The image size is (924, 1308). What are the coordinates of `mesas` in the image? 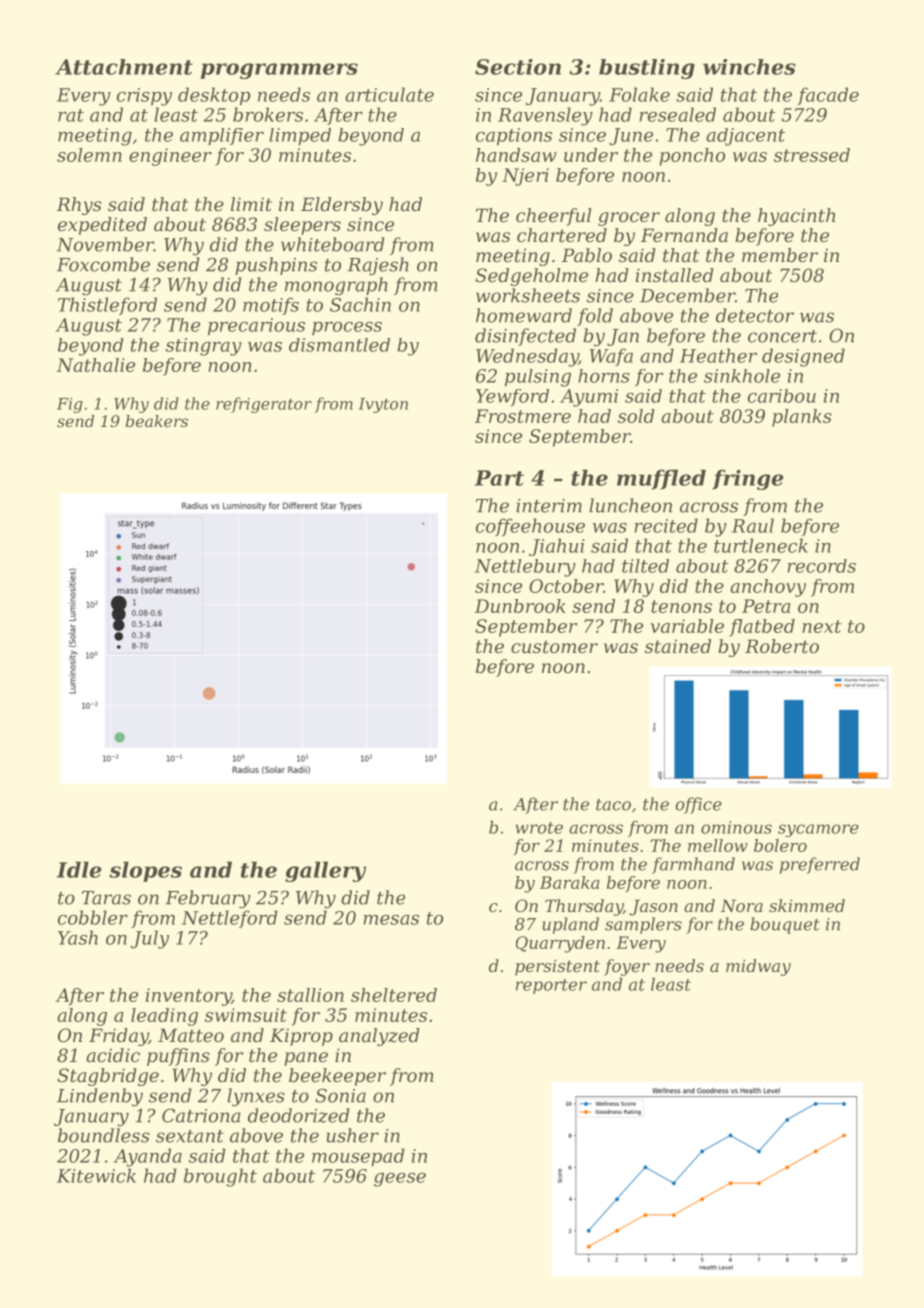 It's located at (391, 920).
